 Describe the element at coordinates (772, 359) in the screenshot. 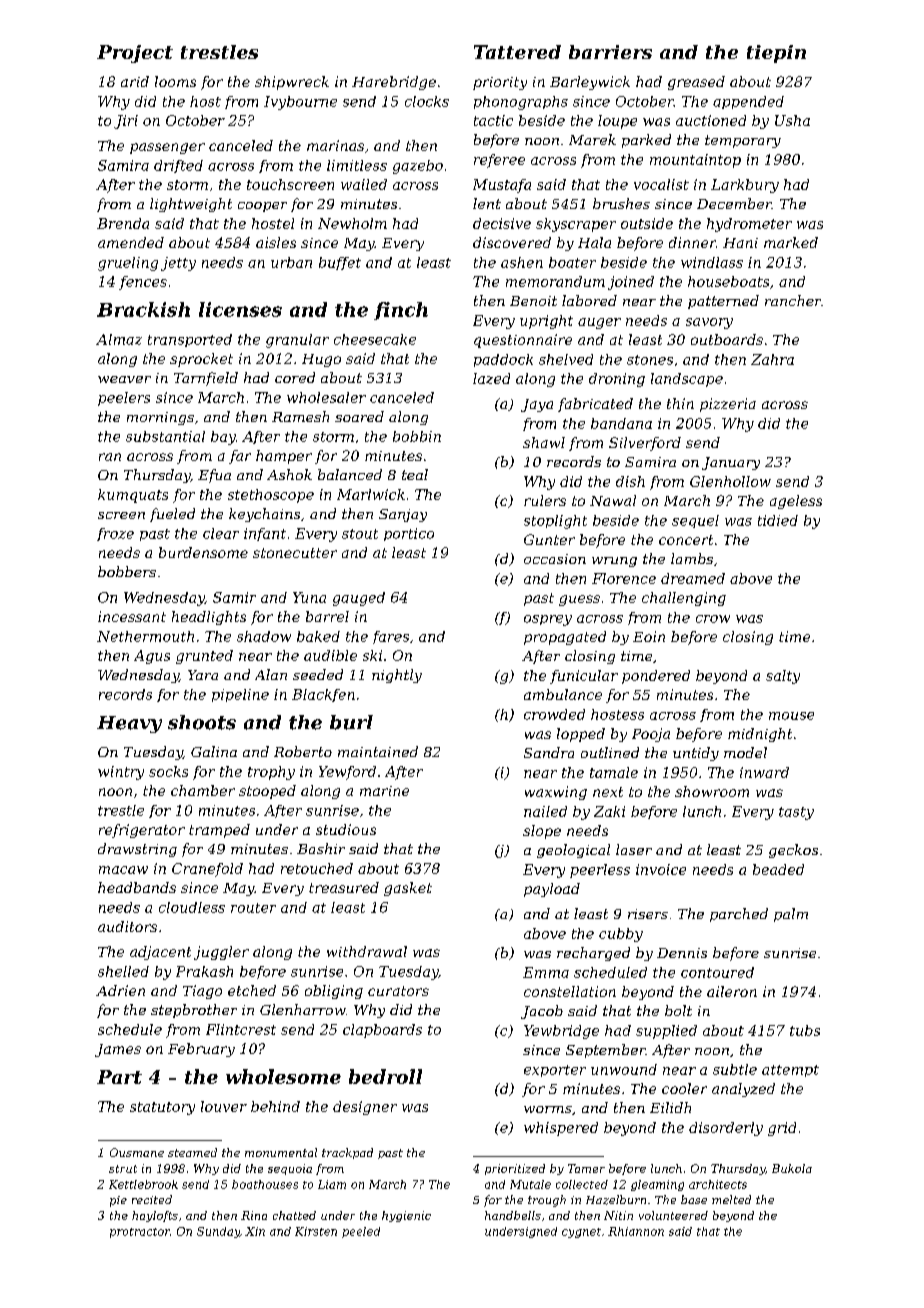

I see `Zahra` at that location.
